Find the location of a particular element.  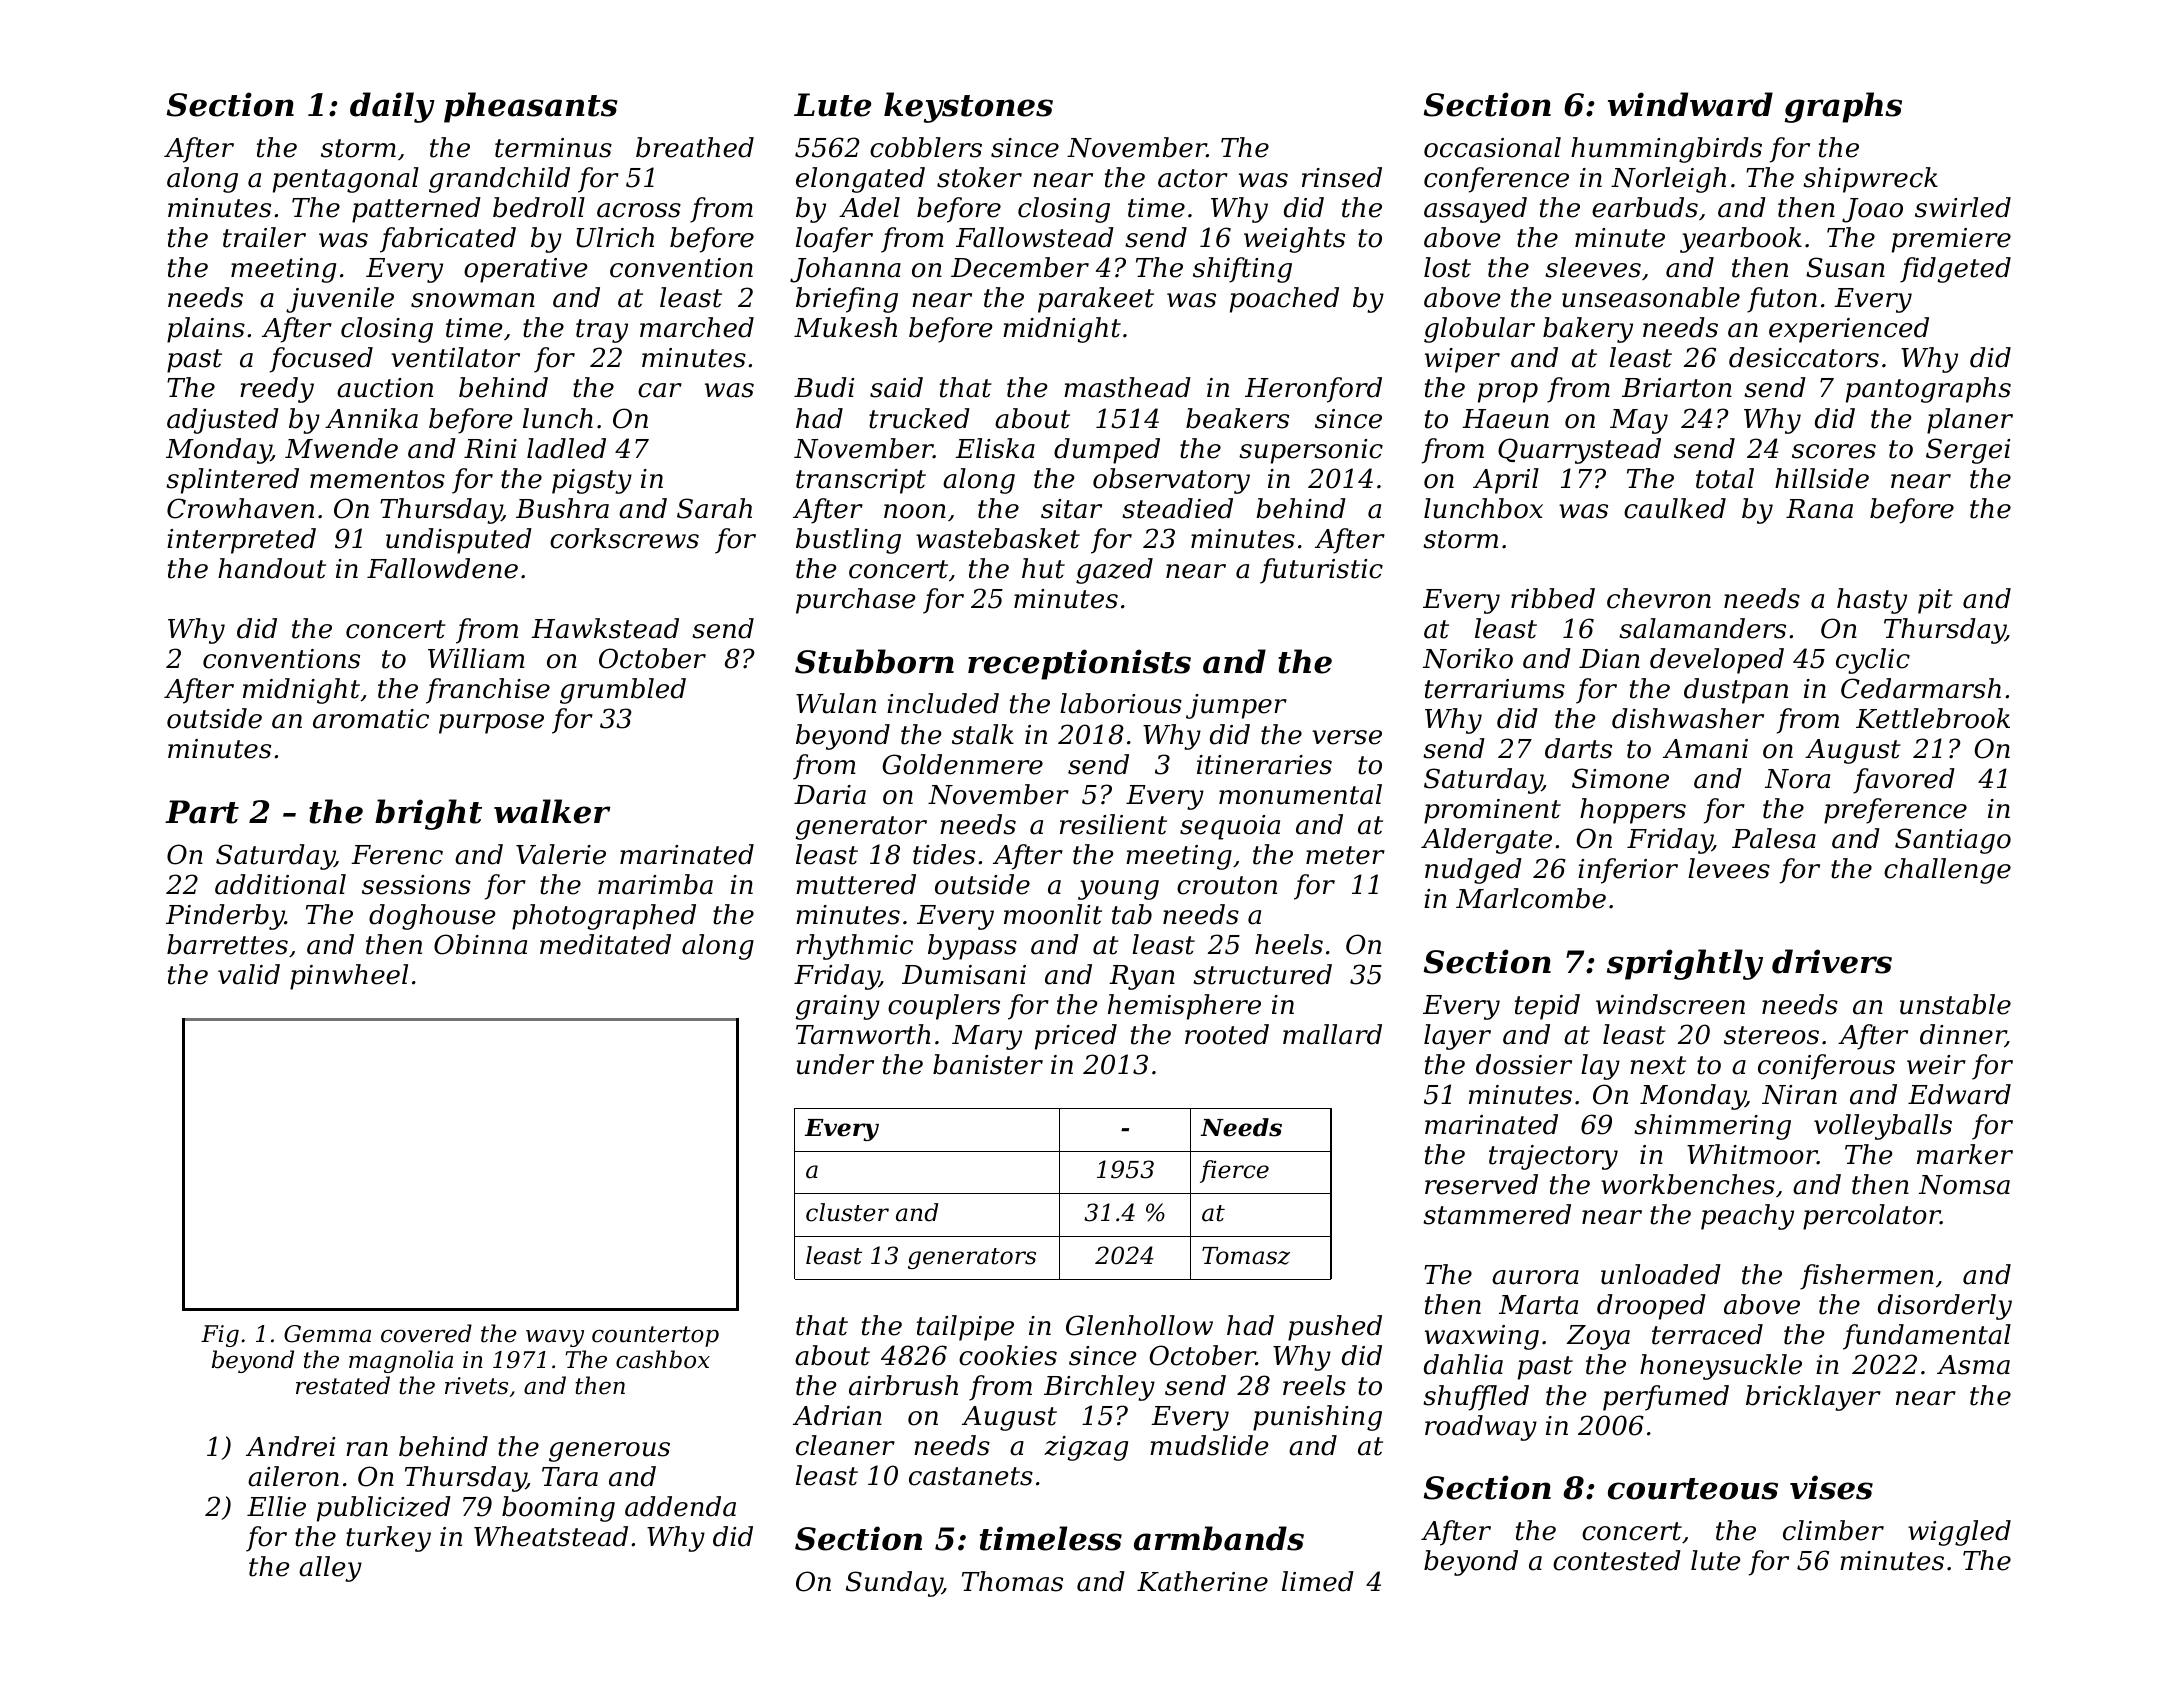

alley is located at coordinates (330, 1569).
